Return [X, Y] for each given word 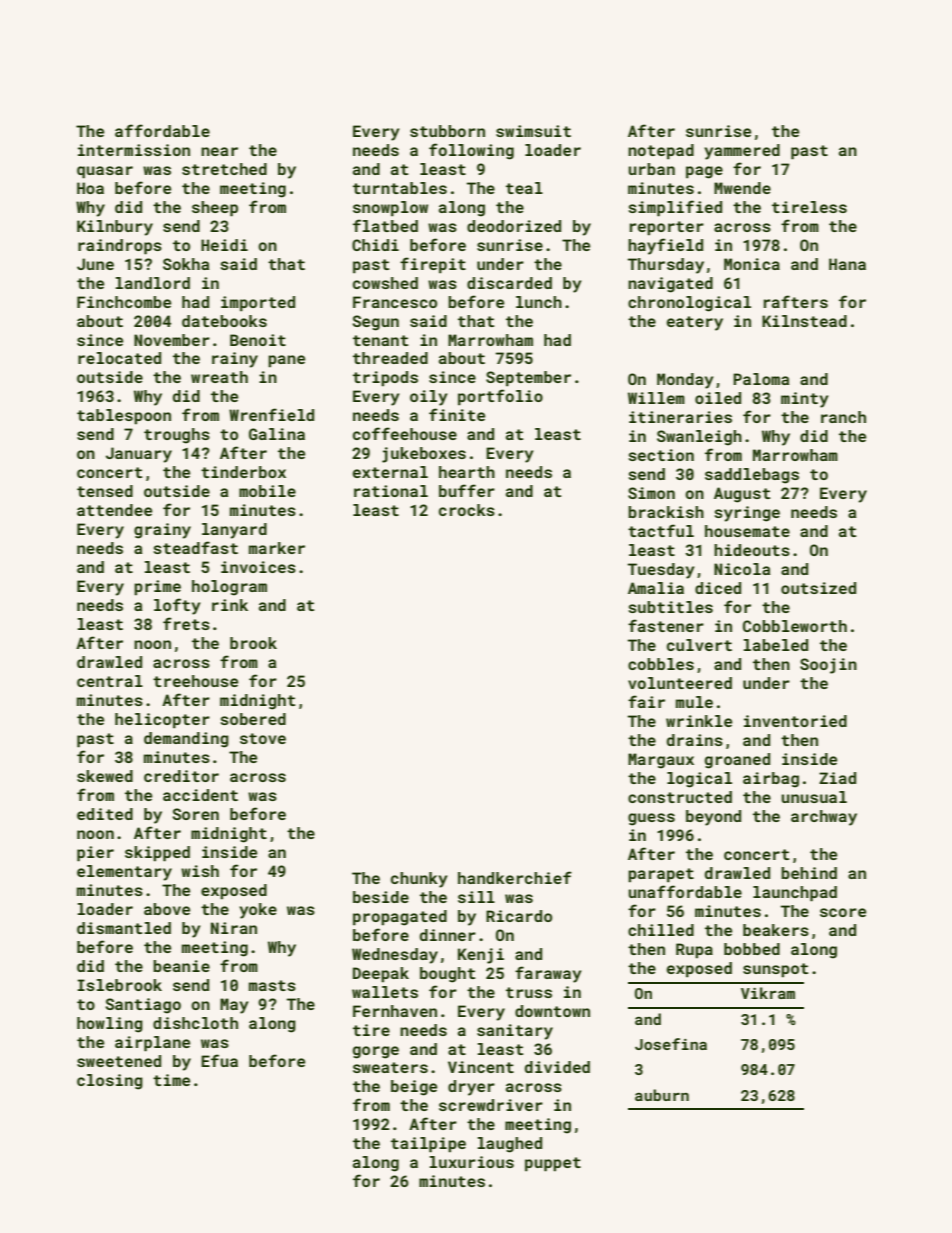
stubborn [447, 131]
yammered [742, 152]
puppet [553, 1164]
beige [414, 1088]
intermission [134, 150]
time [171, 1080]
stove [263, 738]
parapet [661, 875]
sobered [253, 719]
